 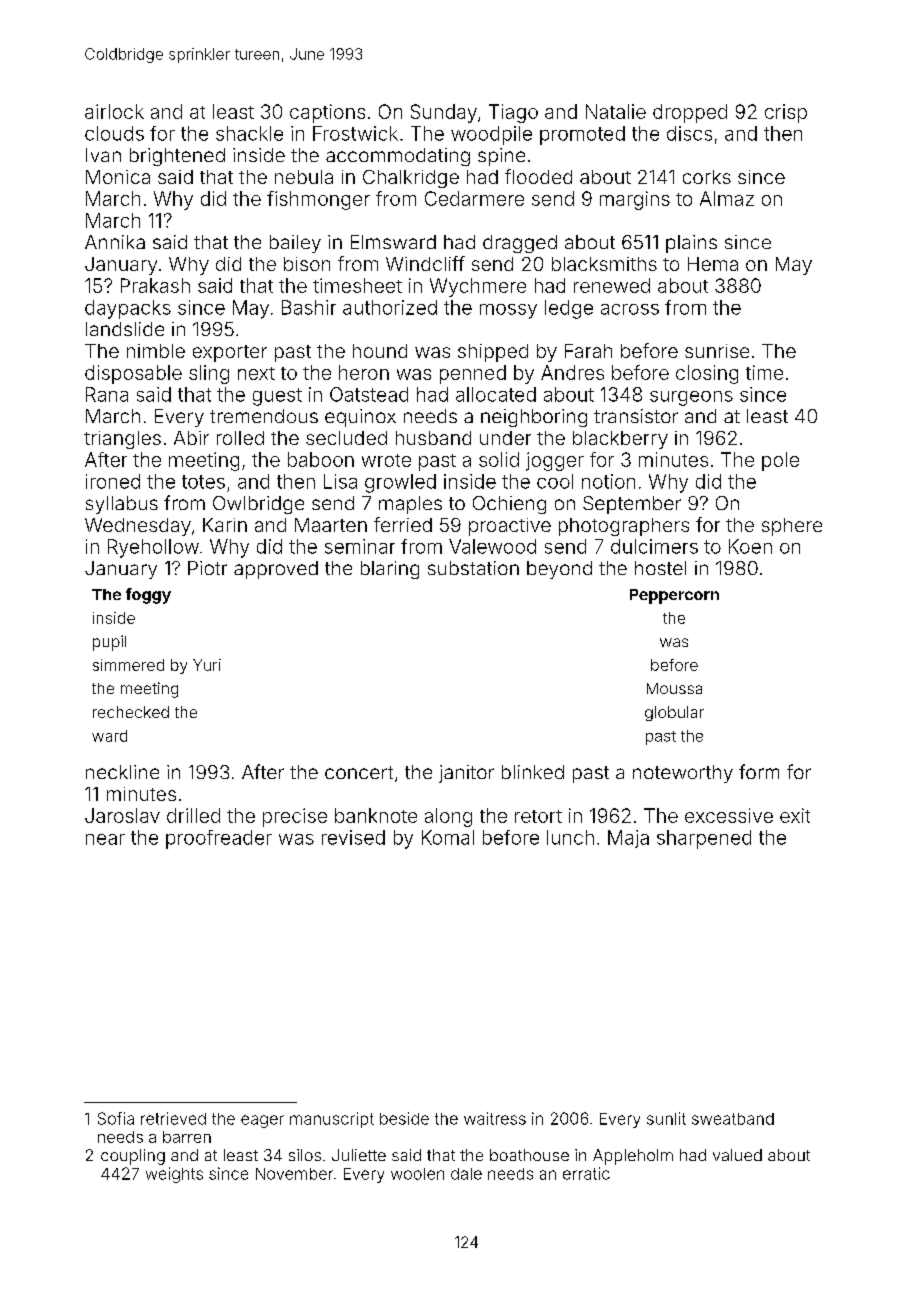 I want to click on waitress, so click(x=495, y=1118).
